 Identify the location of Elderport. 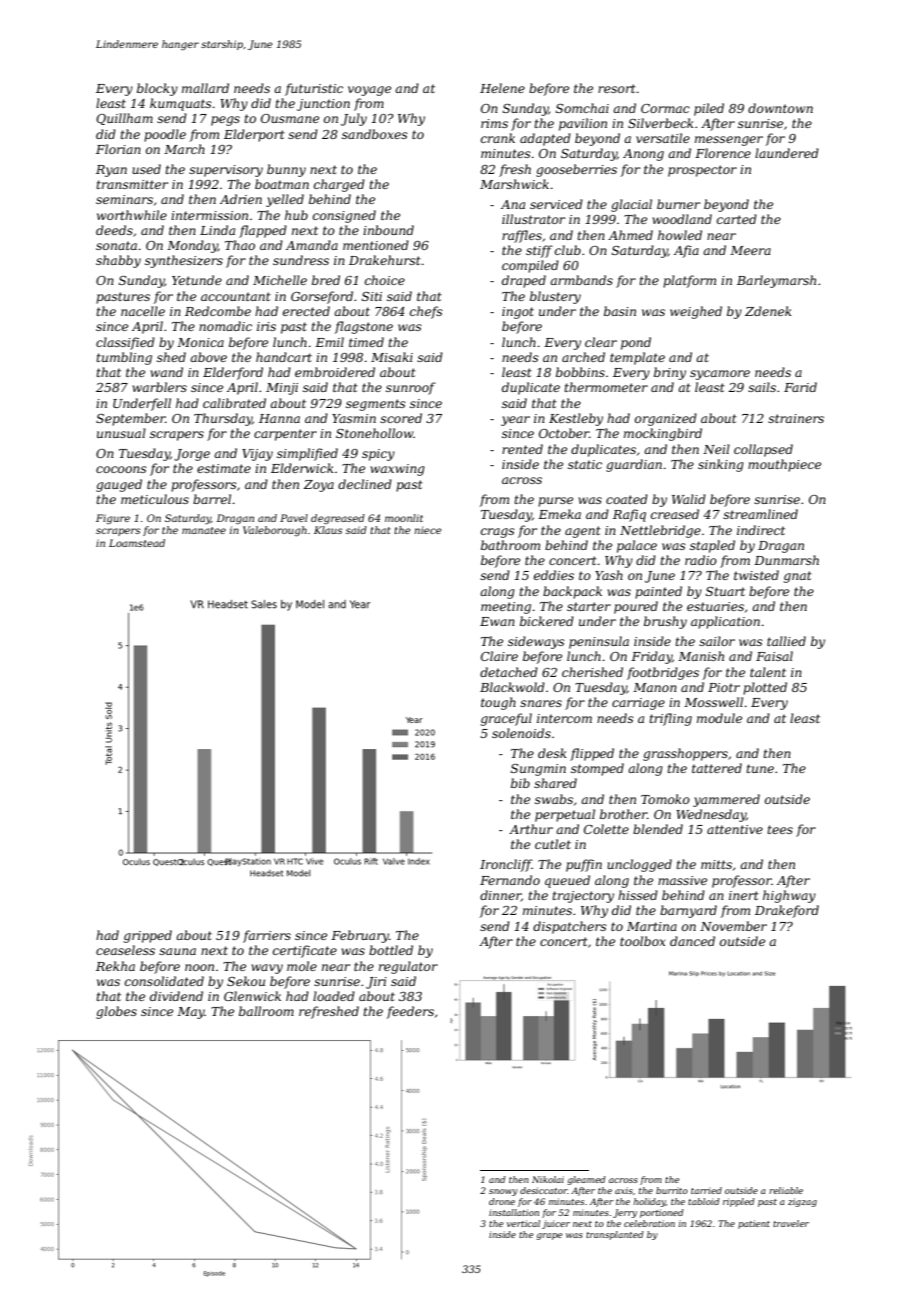
(254, 135).
